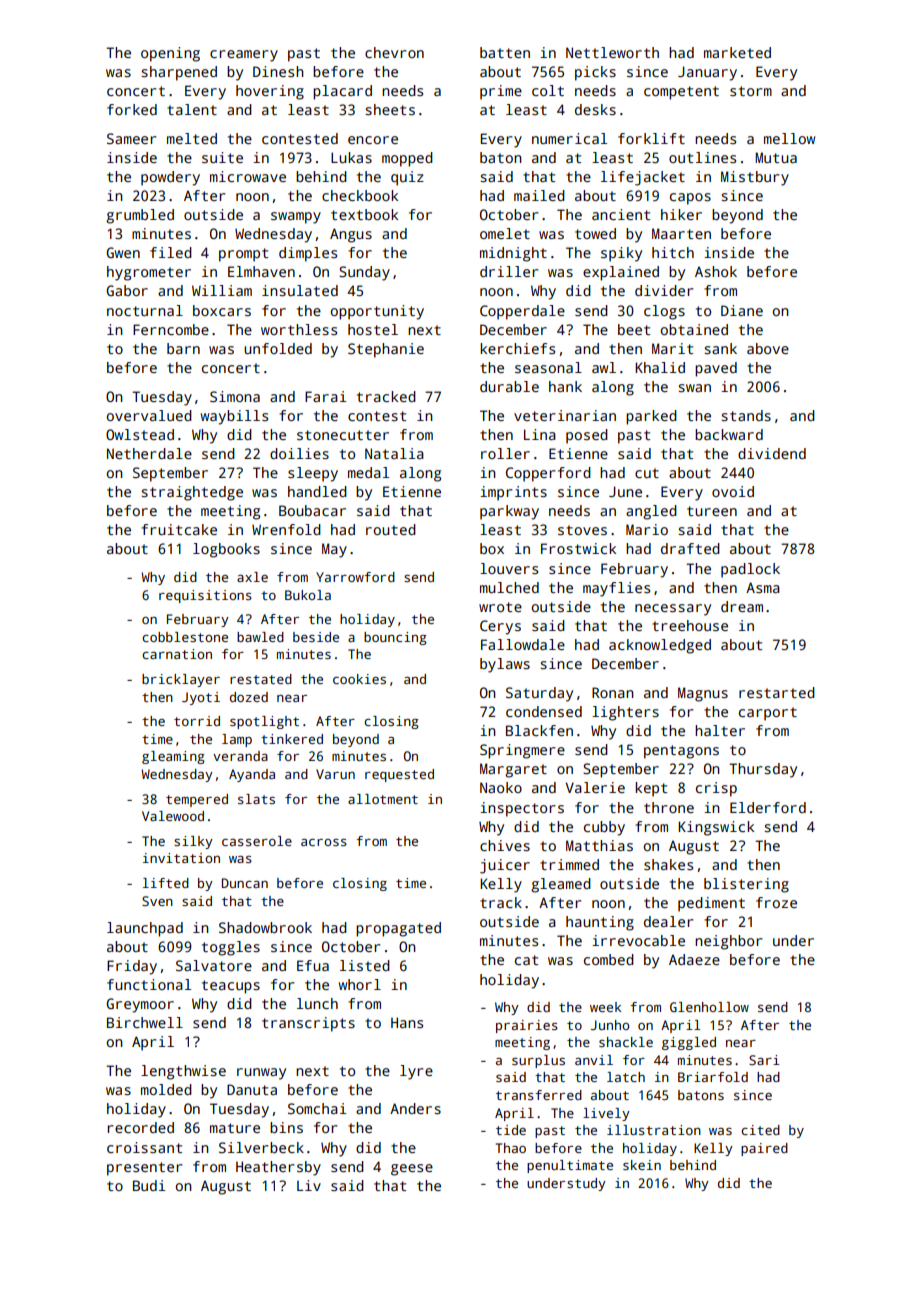  Describe the element at coordinates (526, 960) in the page. I see `cat` at that location.
